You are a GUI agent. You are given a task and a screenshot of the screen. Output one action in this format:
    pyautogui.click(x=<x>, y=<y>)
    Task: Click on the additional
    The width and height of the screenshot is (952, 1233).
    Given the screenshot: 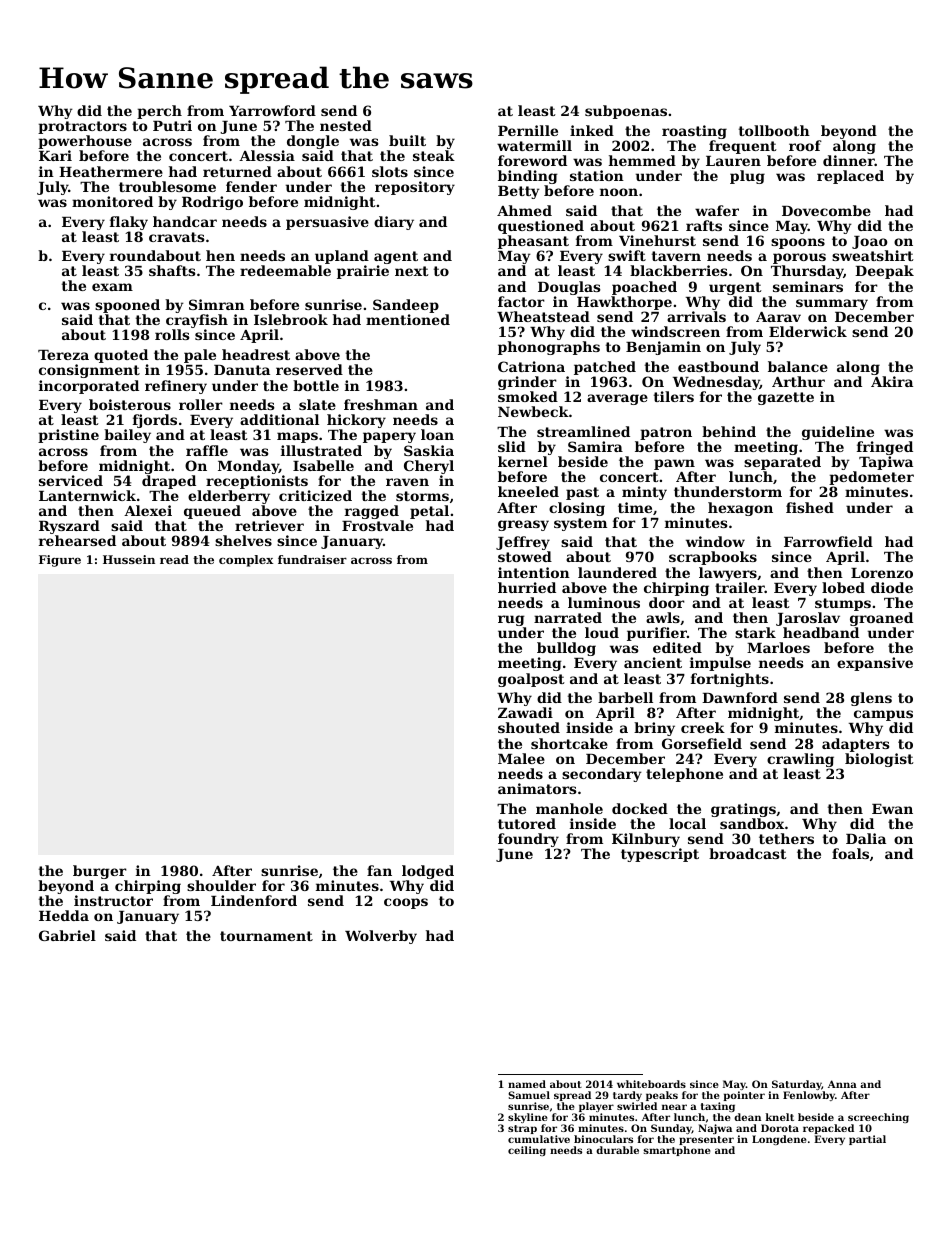 What is the action you would take?
    pyautogui.click(x=279, y=419)
